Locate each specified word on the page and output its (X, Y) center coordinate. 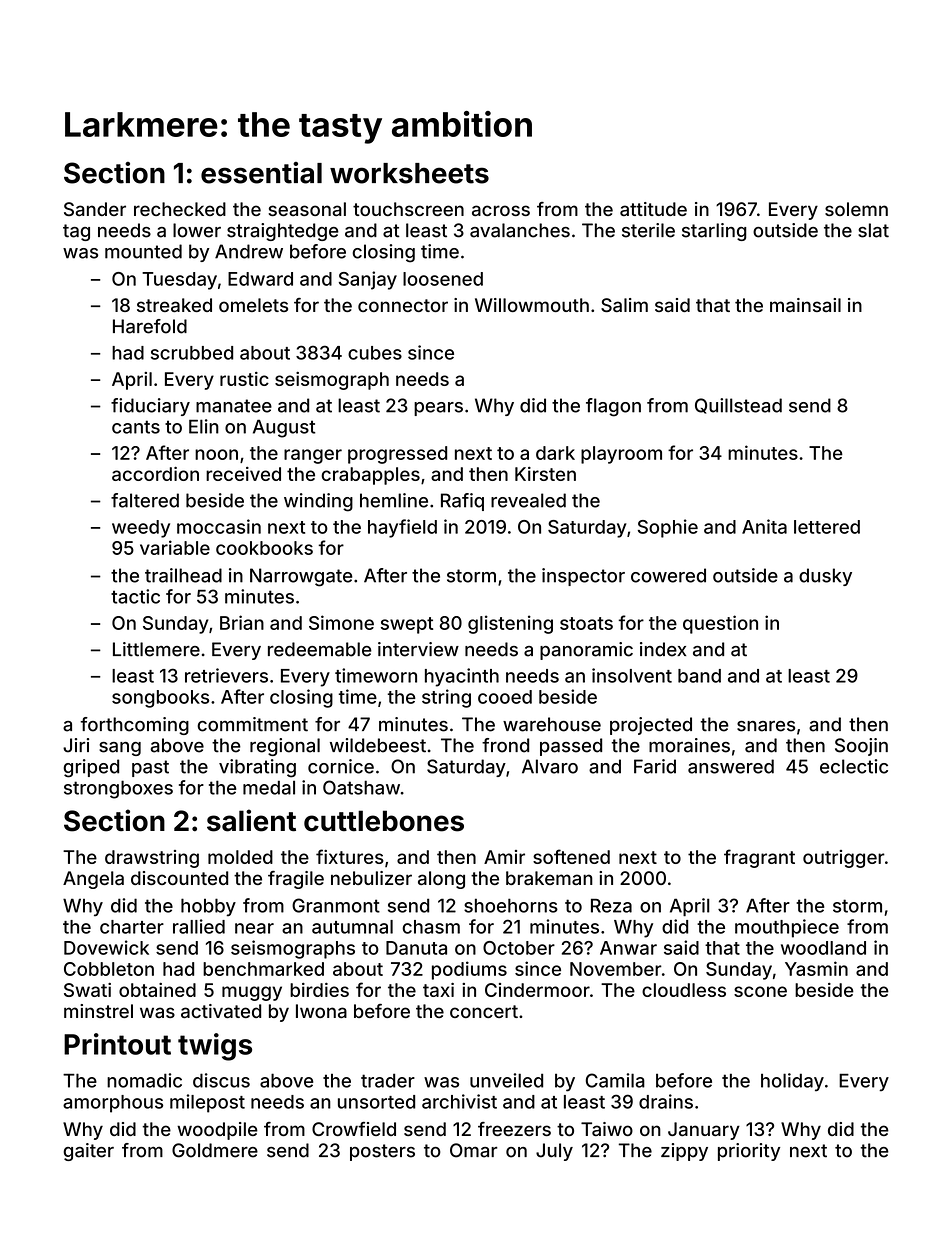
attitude (653, 209)
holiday (792, 1082)
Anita (764, 526)
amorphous (113, 1104)
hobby (208, 907)
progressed (397, 455)
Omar (473, 1150)
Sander (95, 209)
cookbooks (264, 548)
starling (714, 232)
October (519, 948)
